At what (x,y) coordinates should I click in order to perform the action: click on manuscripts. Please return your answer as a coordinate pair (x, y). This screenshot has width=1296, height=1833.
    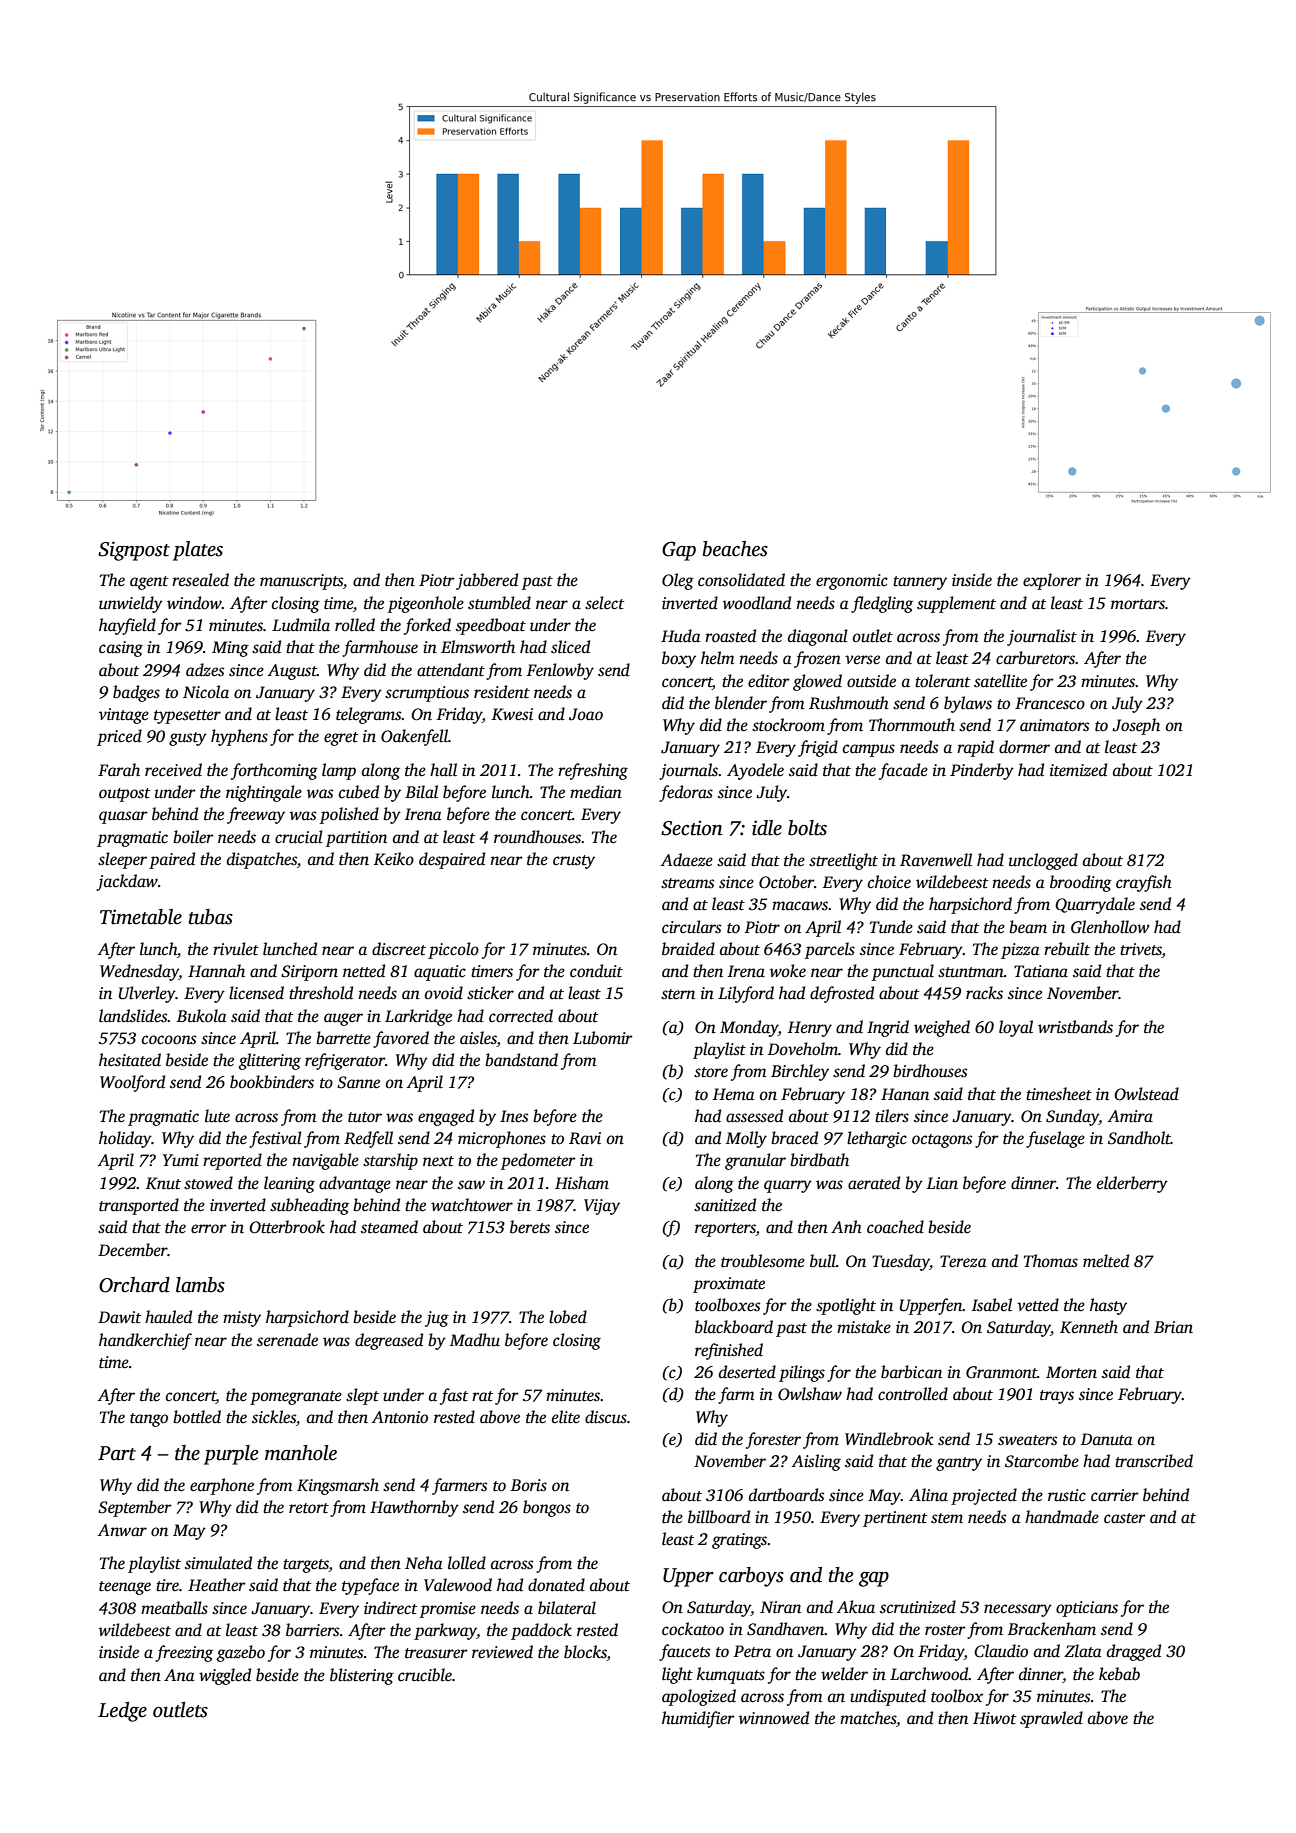
    Looking at the image, I should click on (301, 582).
